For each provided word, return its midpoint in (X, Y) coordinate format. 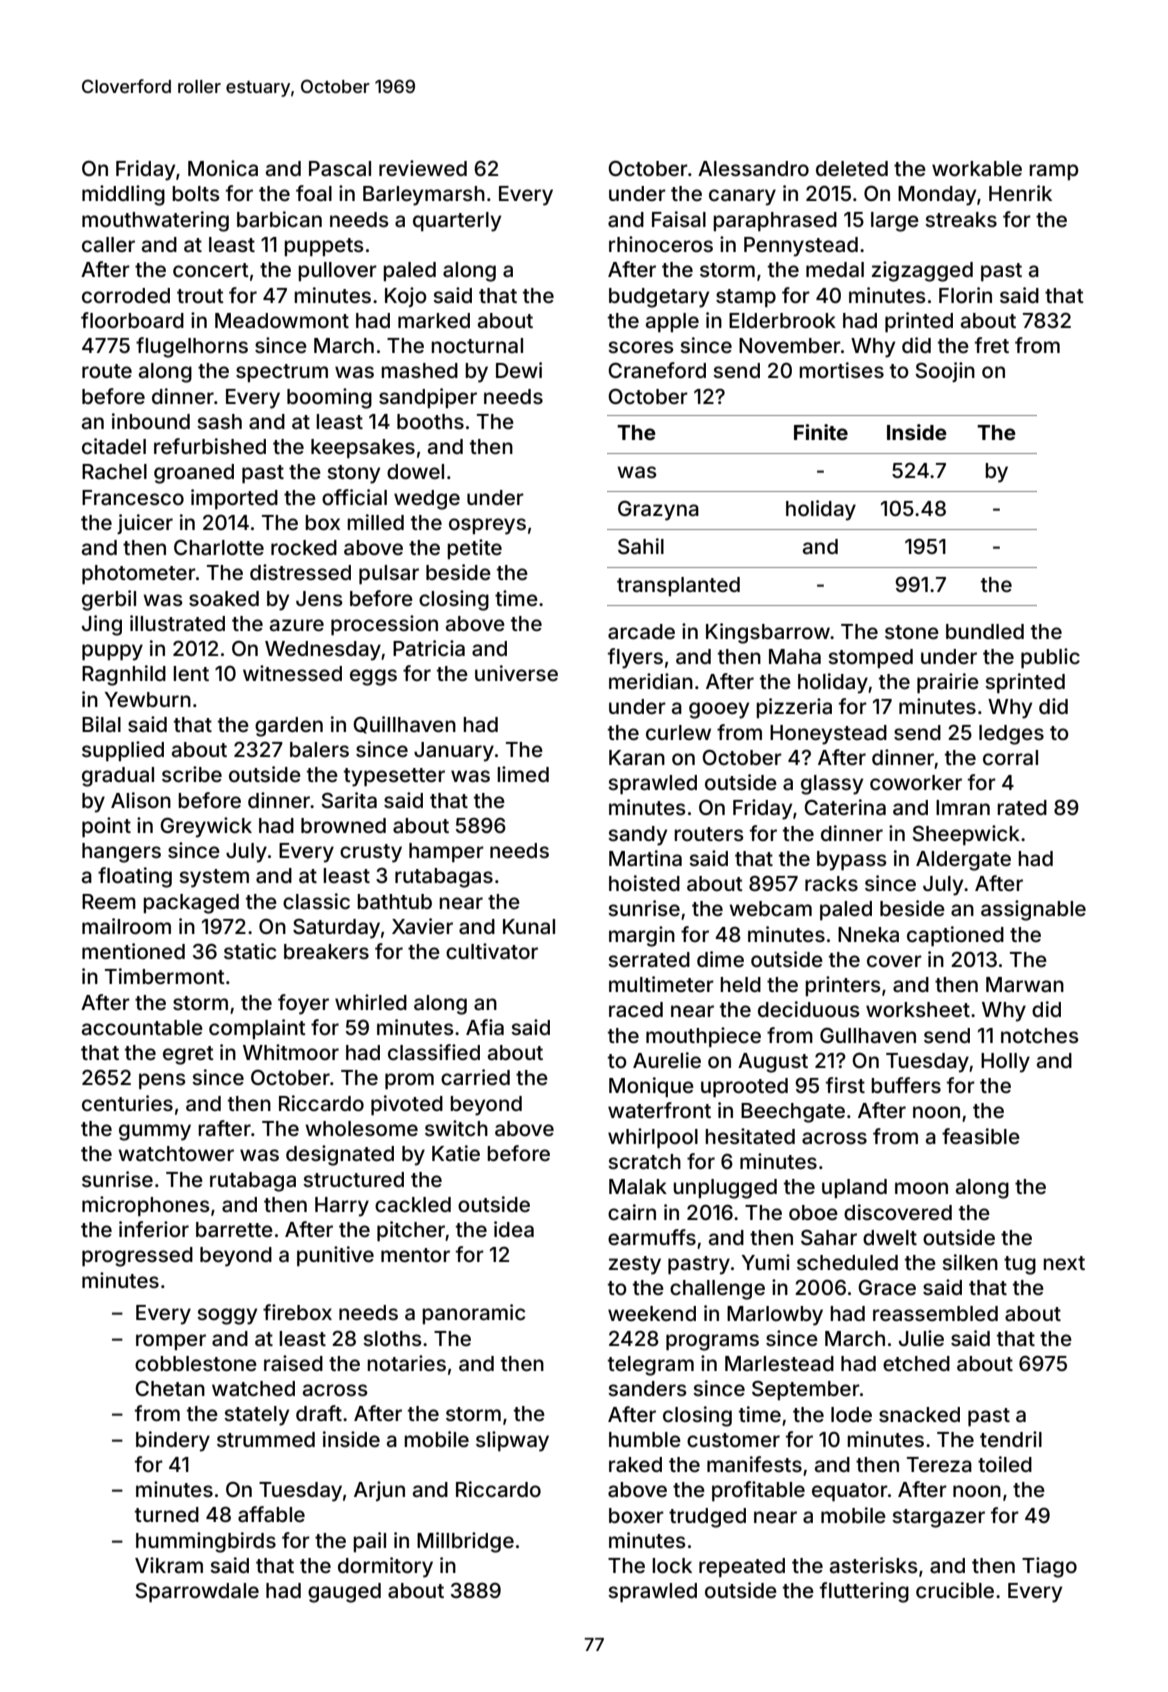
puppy (112, 652)
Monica (223, 168)
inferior (154, 1229)
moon (921, 1188)
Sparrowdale (197, 1592)
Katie (456, 1153)
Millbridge (465, 1542)
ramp (1053, 172)
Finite (821, 432)
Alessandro (753, 168)
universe (516, 673)
